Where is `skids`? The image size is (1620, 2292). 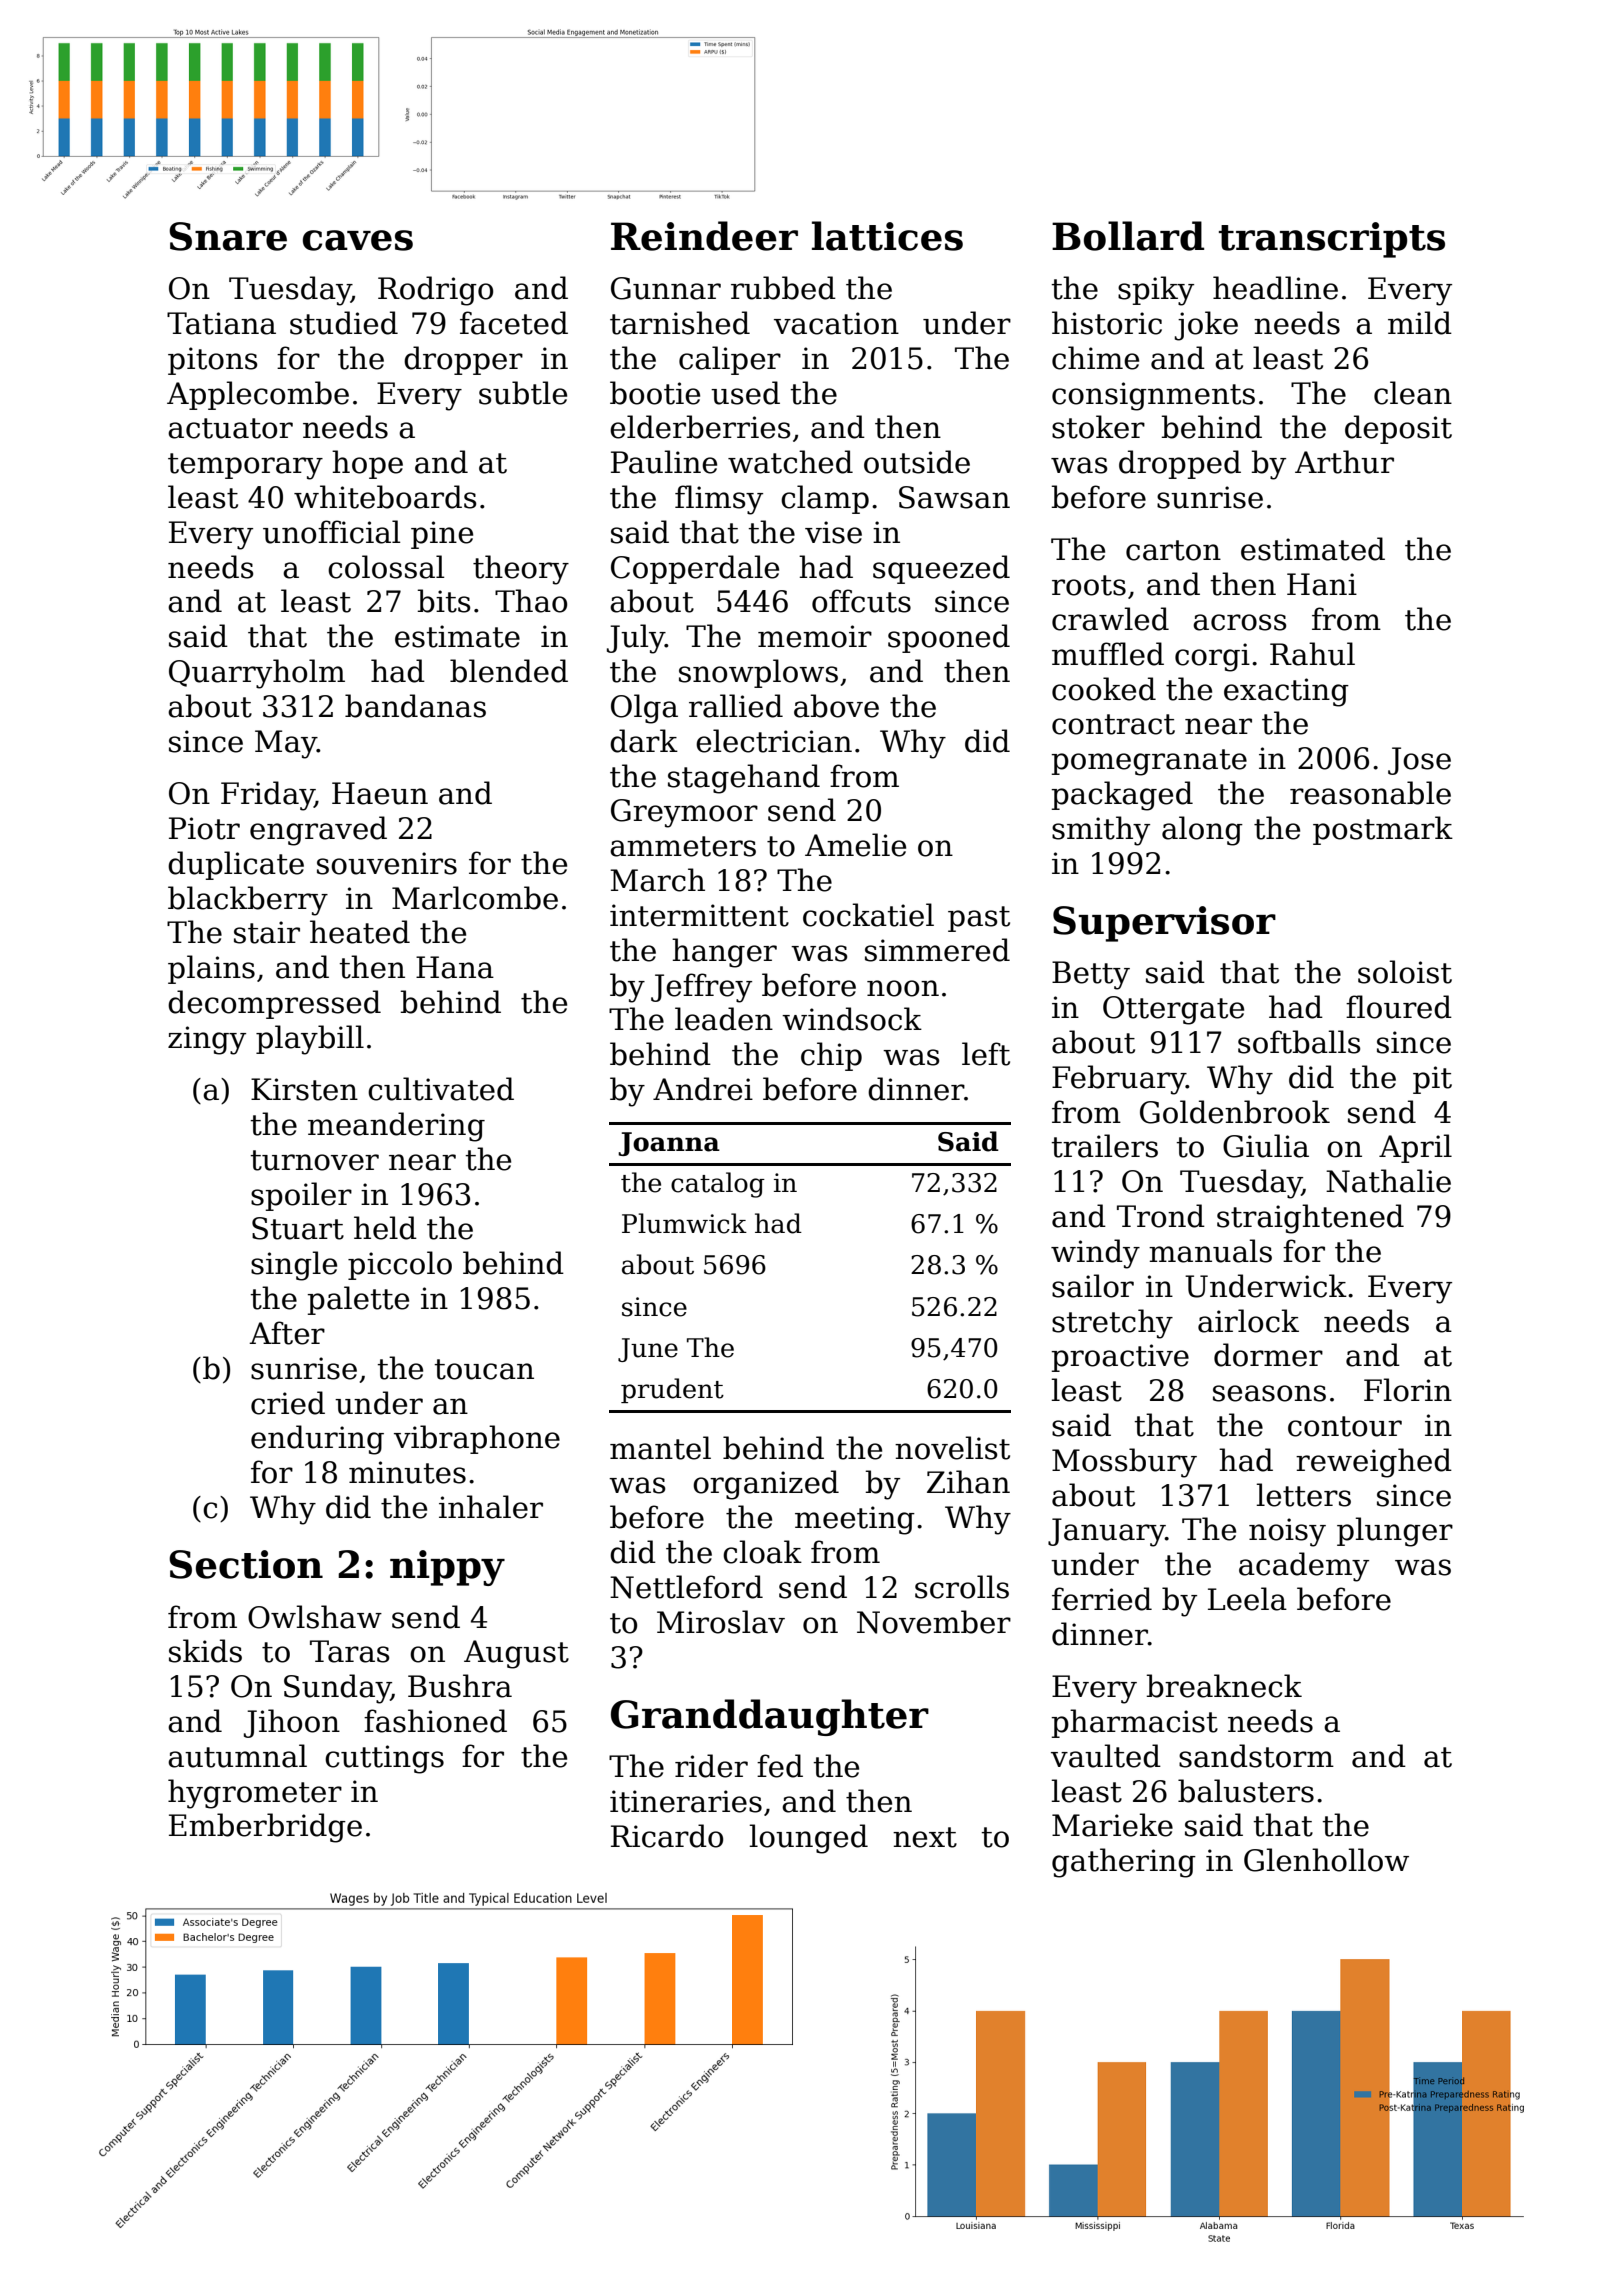 skids is located at coordinates (205, 1651).
